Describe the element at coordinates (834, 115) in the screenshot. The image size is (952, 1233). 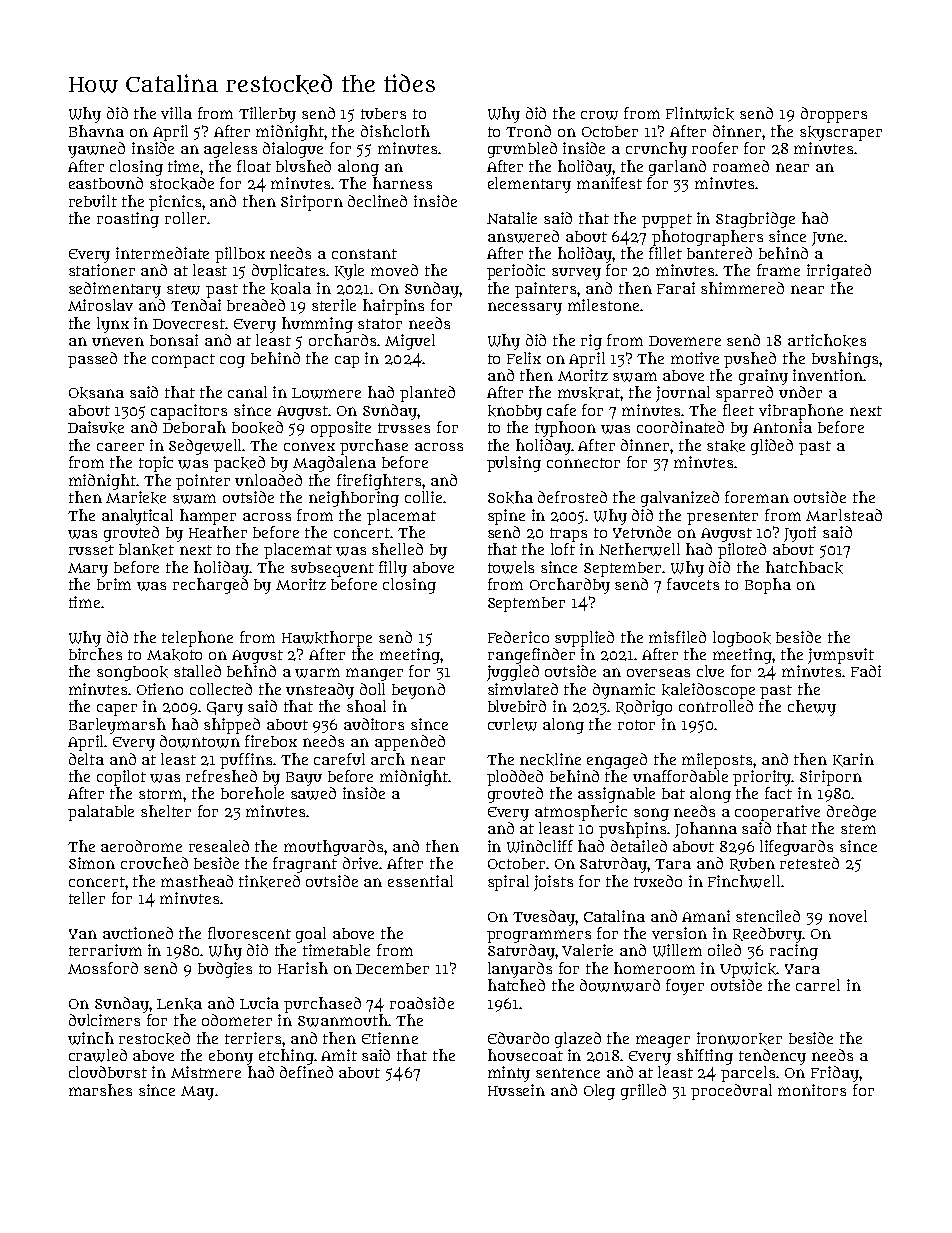
I see `droppers` at that location.
